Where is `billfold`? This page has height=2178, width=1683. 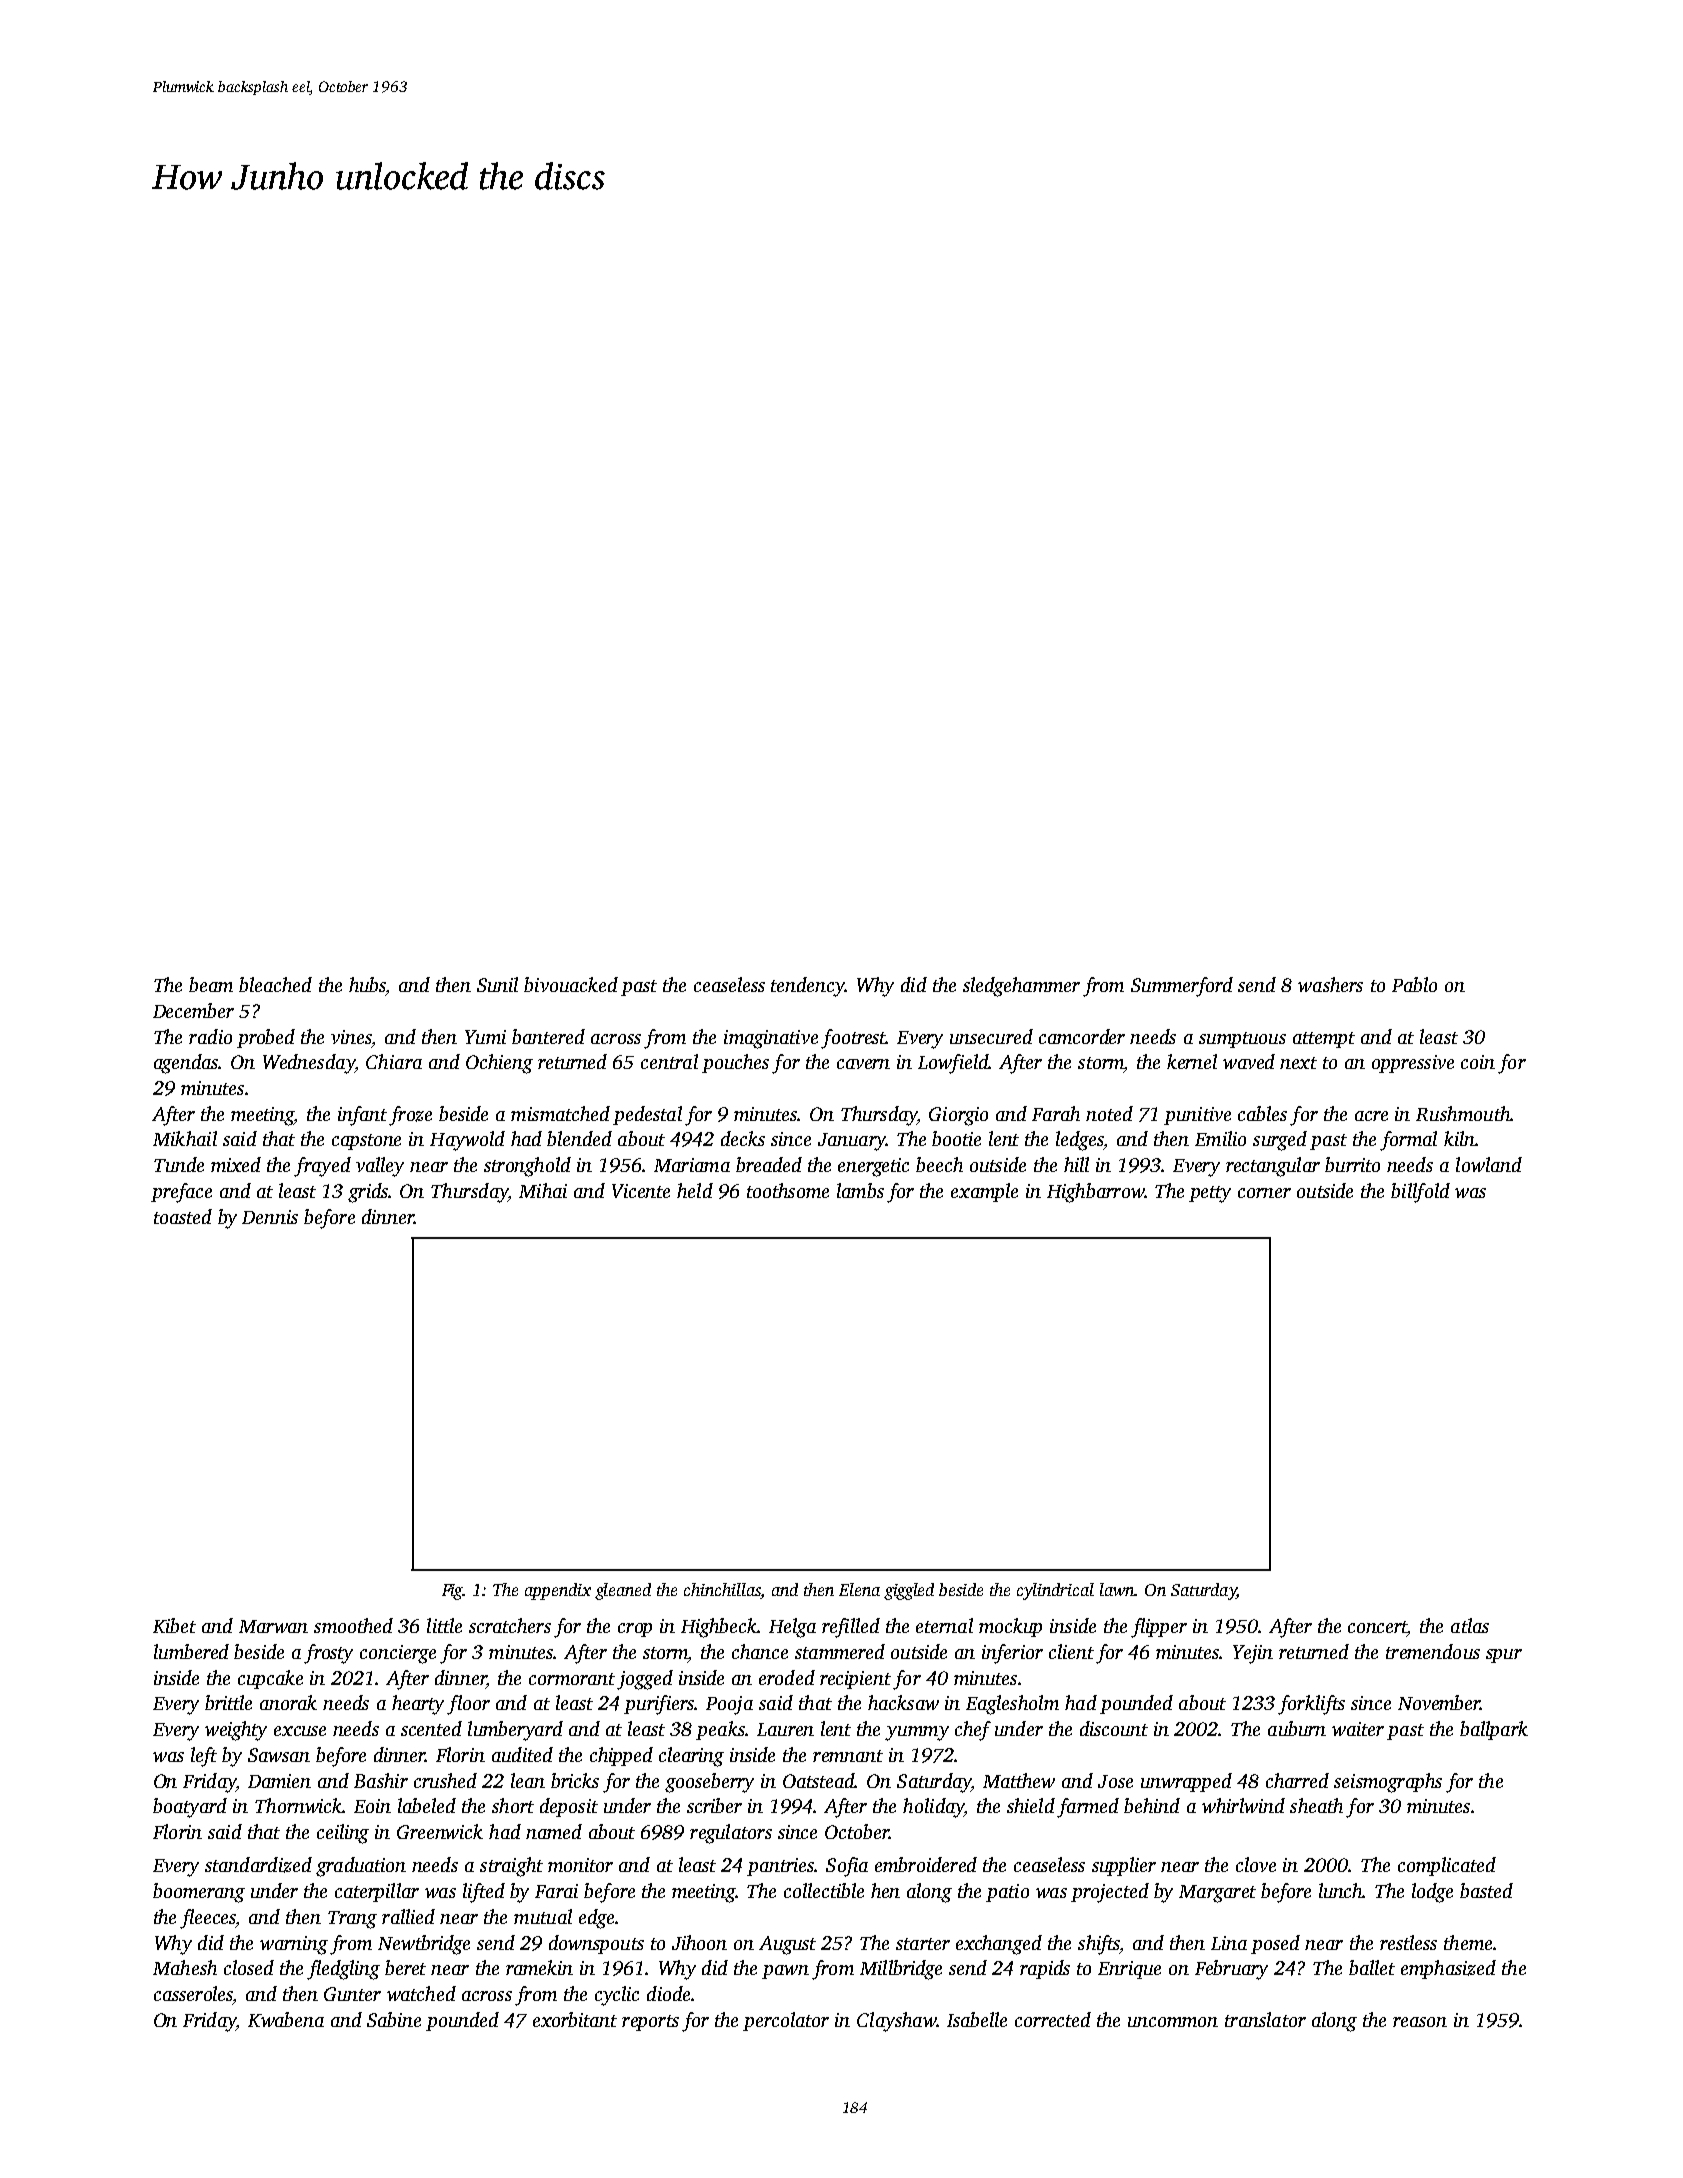 billfold is located at coordinates (1420, 1193).
